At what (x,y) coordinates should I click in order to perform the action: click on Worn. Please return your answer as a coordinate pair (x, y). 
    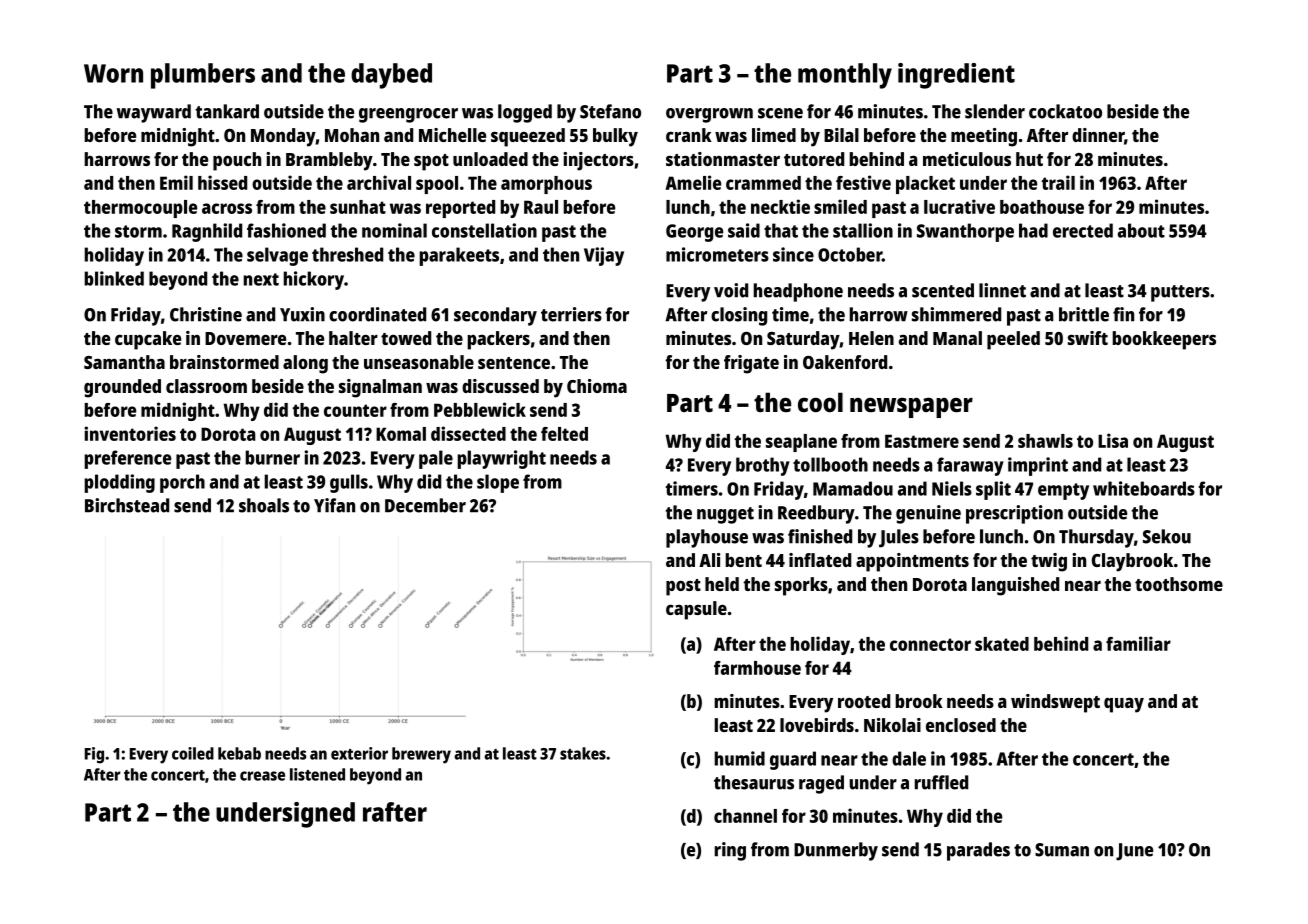
    Looking at the image, I should click on (113, 73).
